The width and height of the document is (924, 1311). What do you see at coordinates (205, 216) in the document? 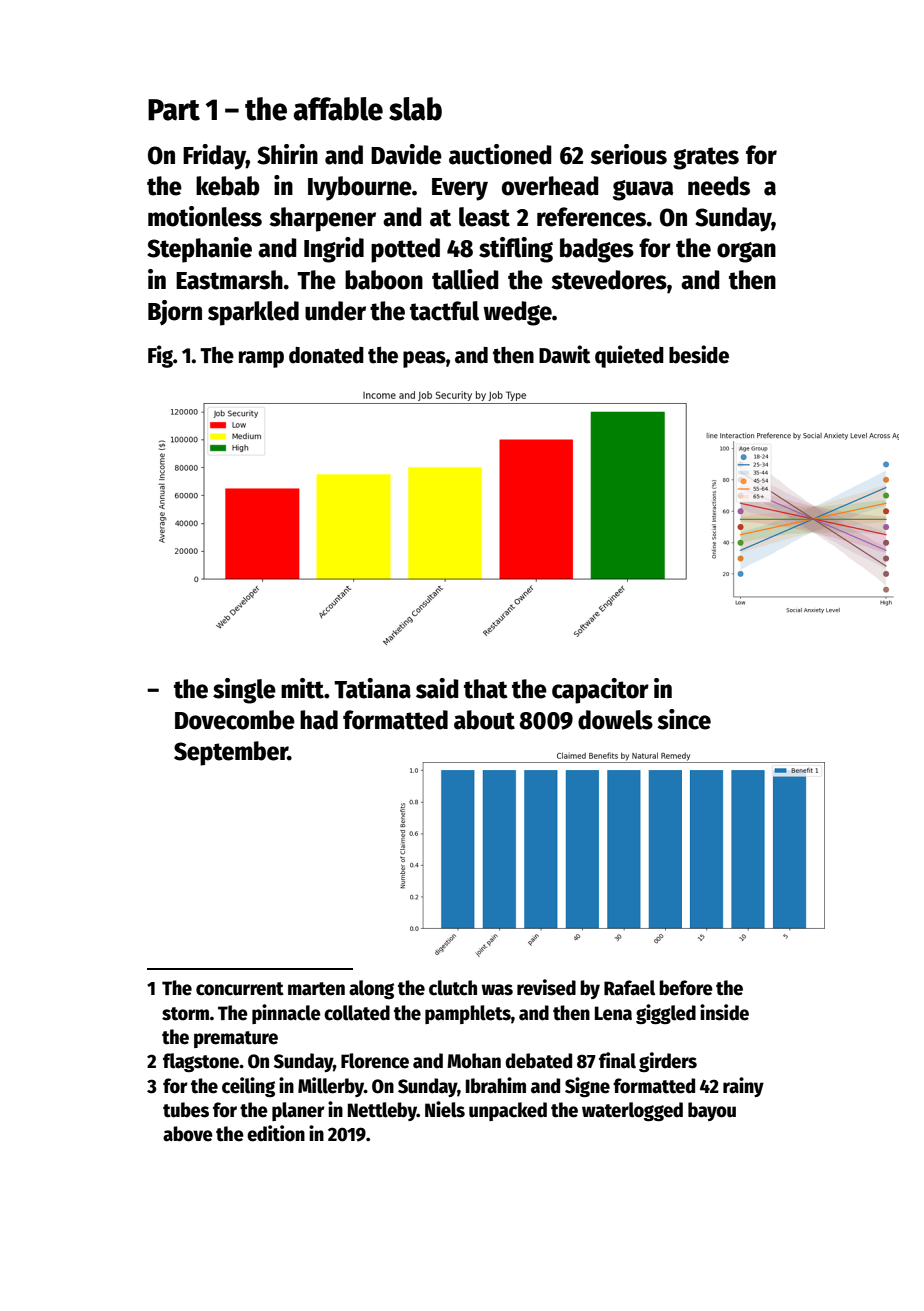
I see `motionless` at bounding box center [205, 216].
